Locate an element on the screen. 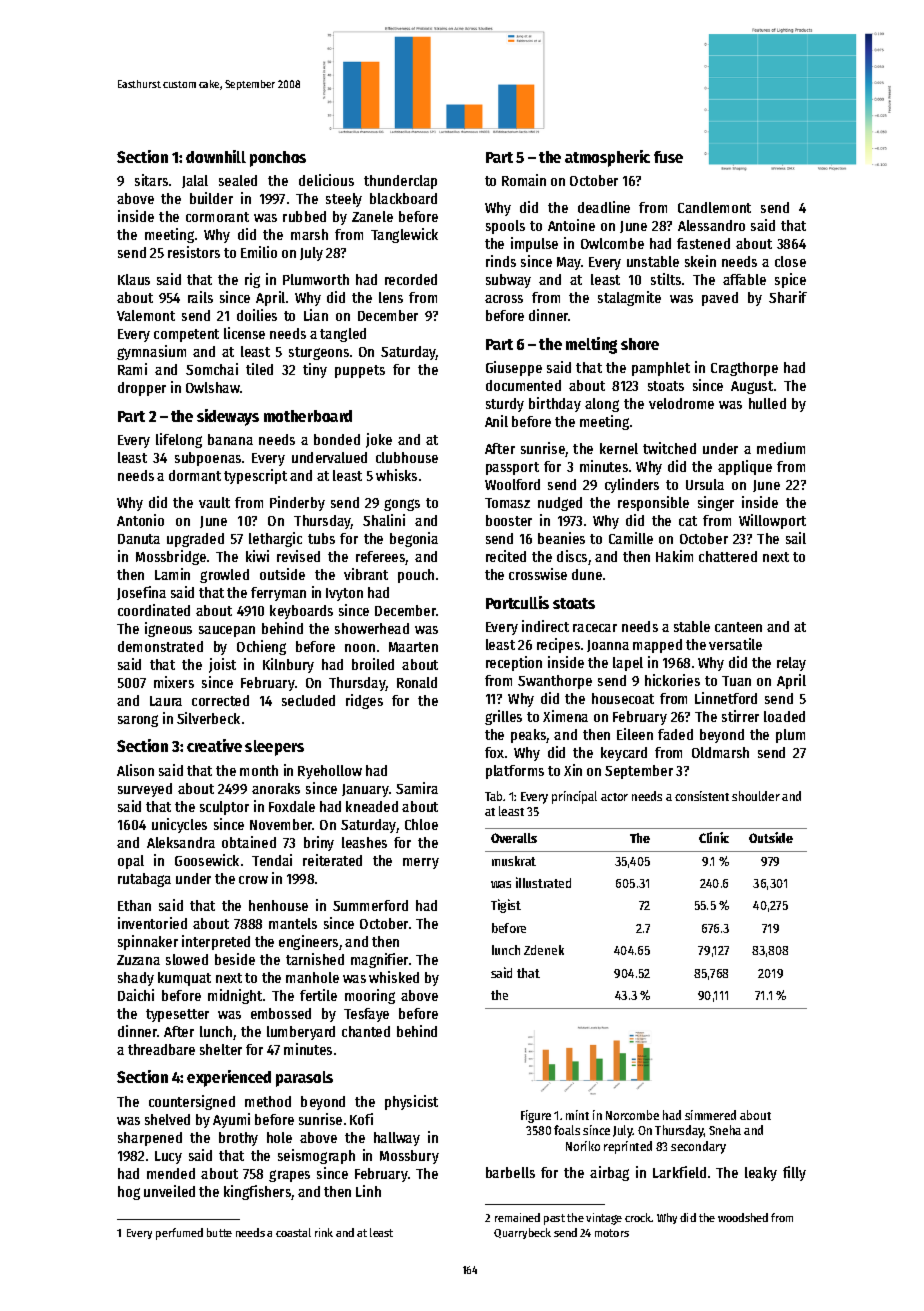 The width and height of the screenshot is (924, 1311). kneaded is located at coordinates (372, 806).
